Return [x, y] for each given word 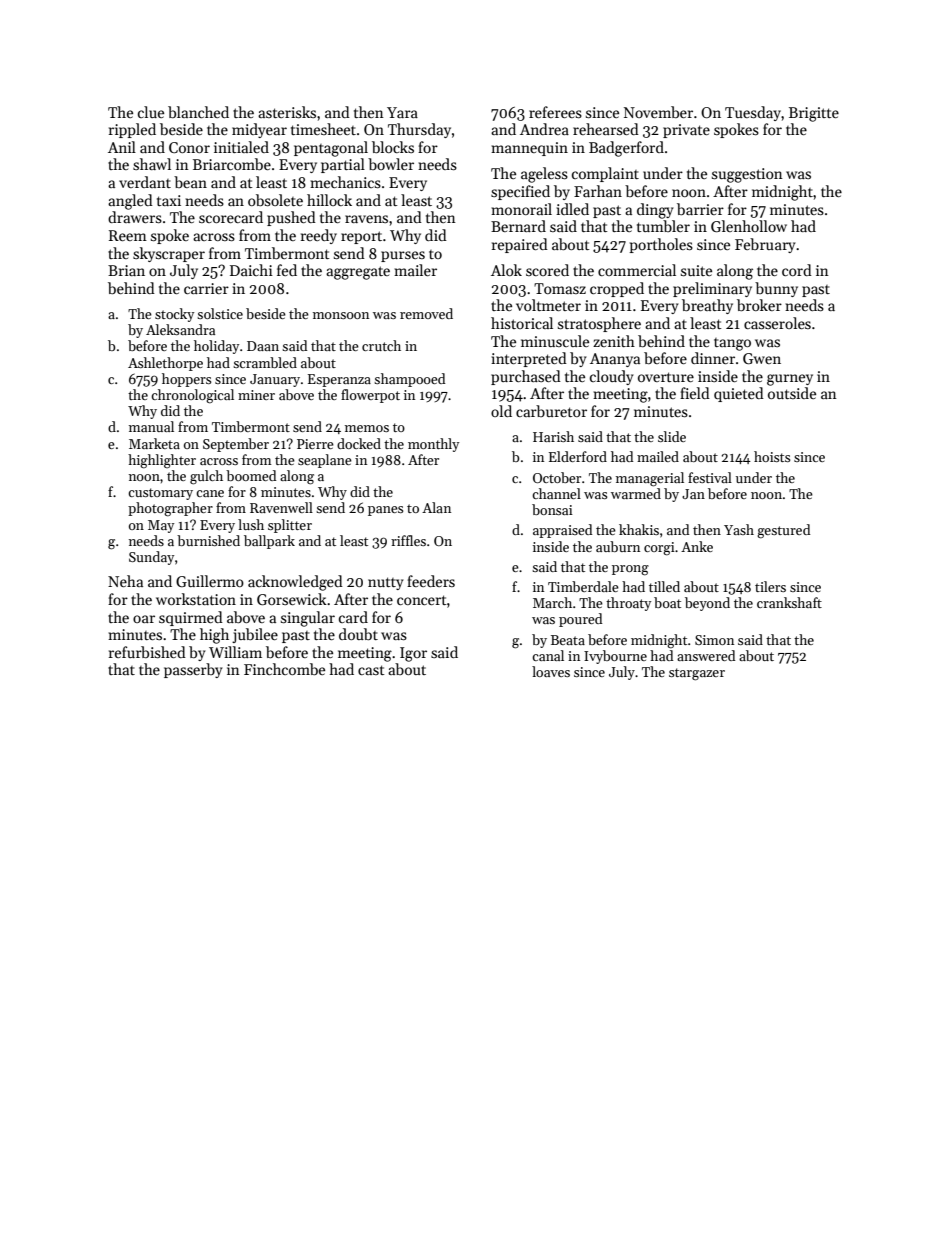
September [236, 445]
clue [151, 112]
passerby [193, 670]
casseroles [777, 323]
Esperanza [339, 380]
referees [555, 112]
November [658, 112]
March [552, 602]
